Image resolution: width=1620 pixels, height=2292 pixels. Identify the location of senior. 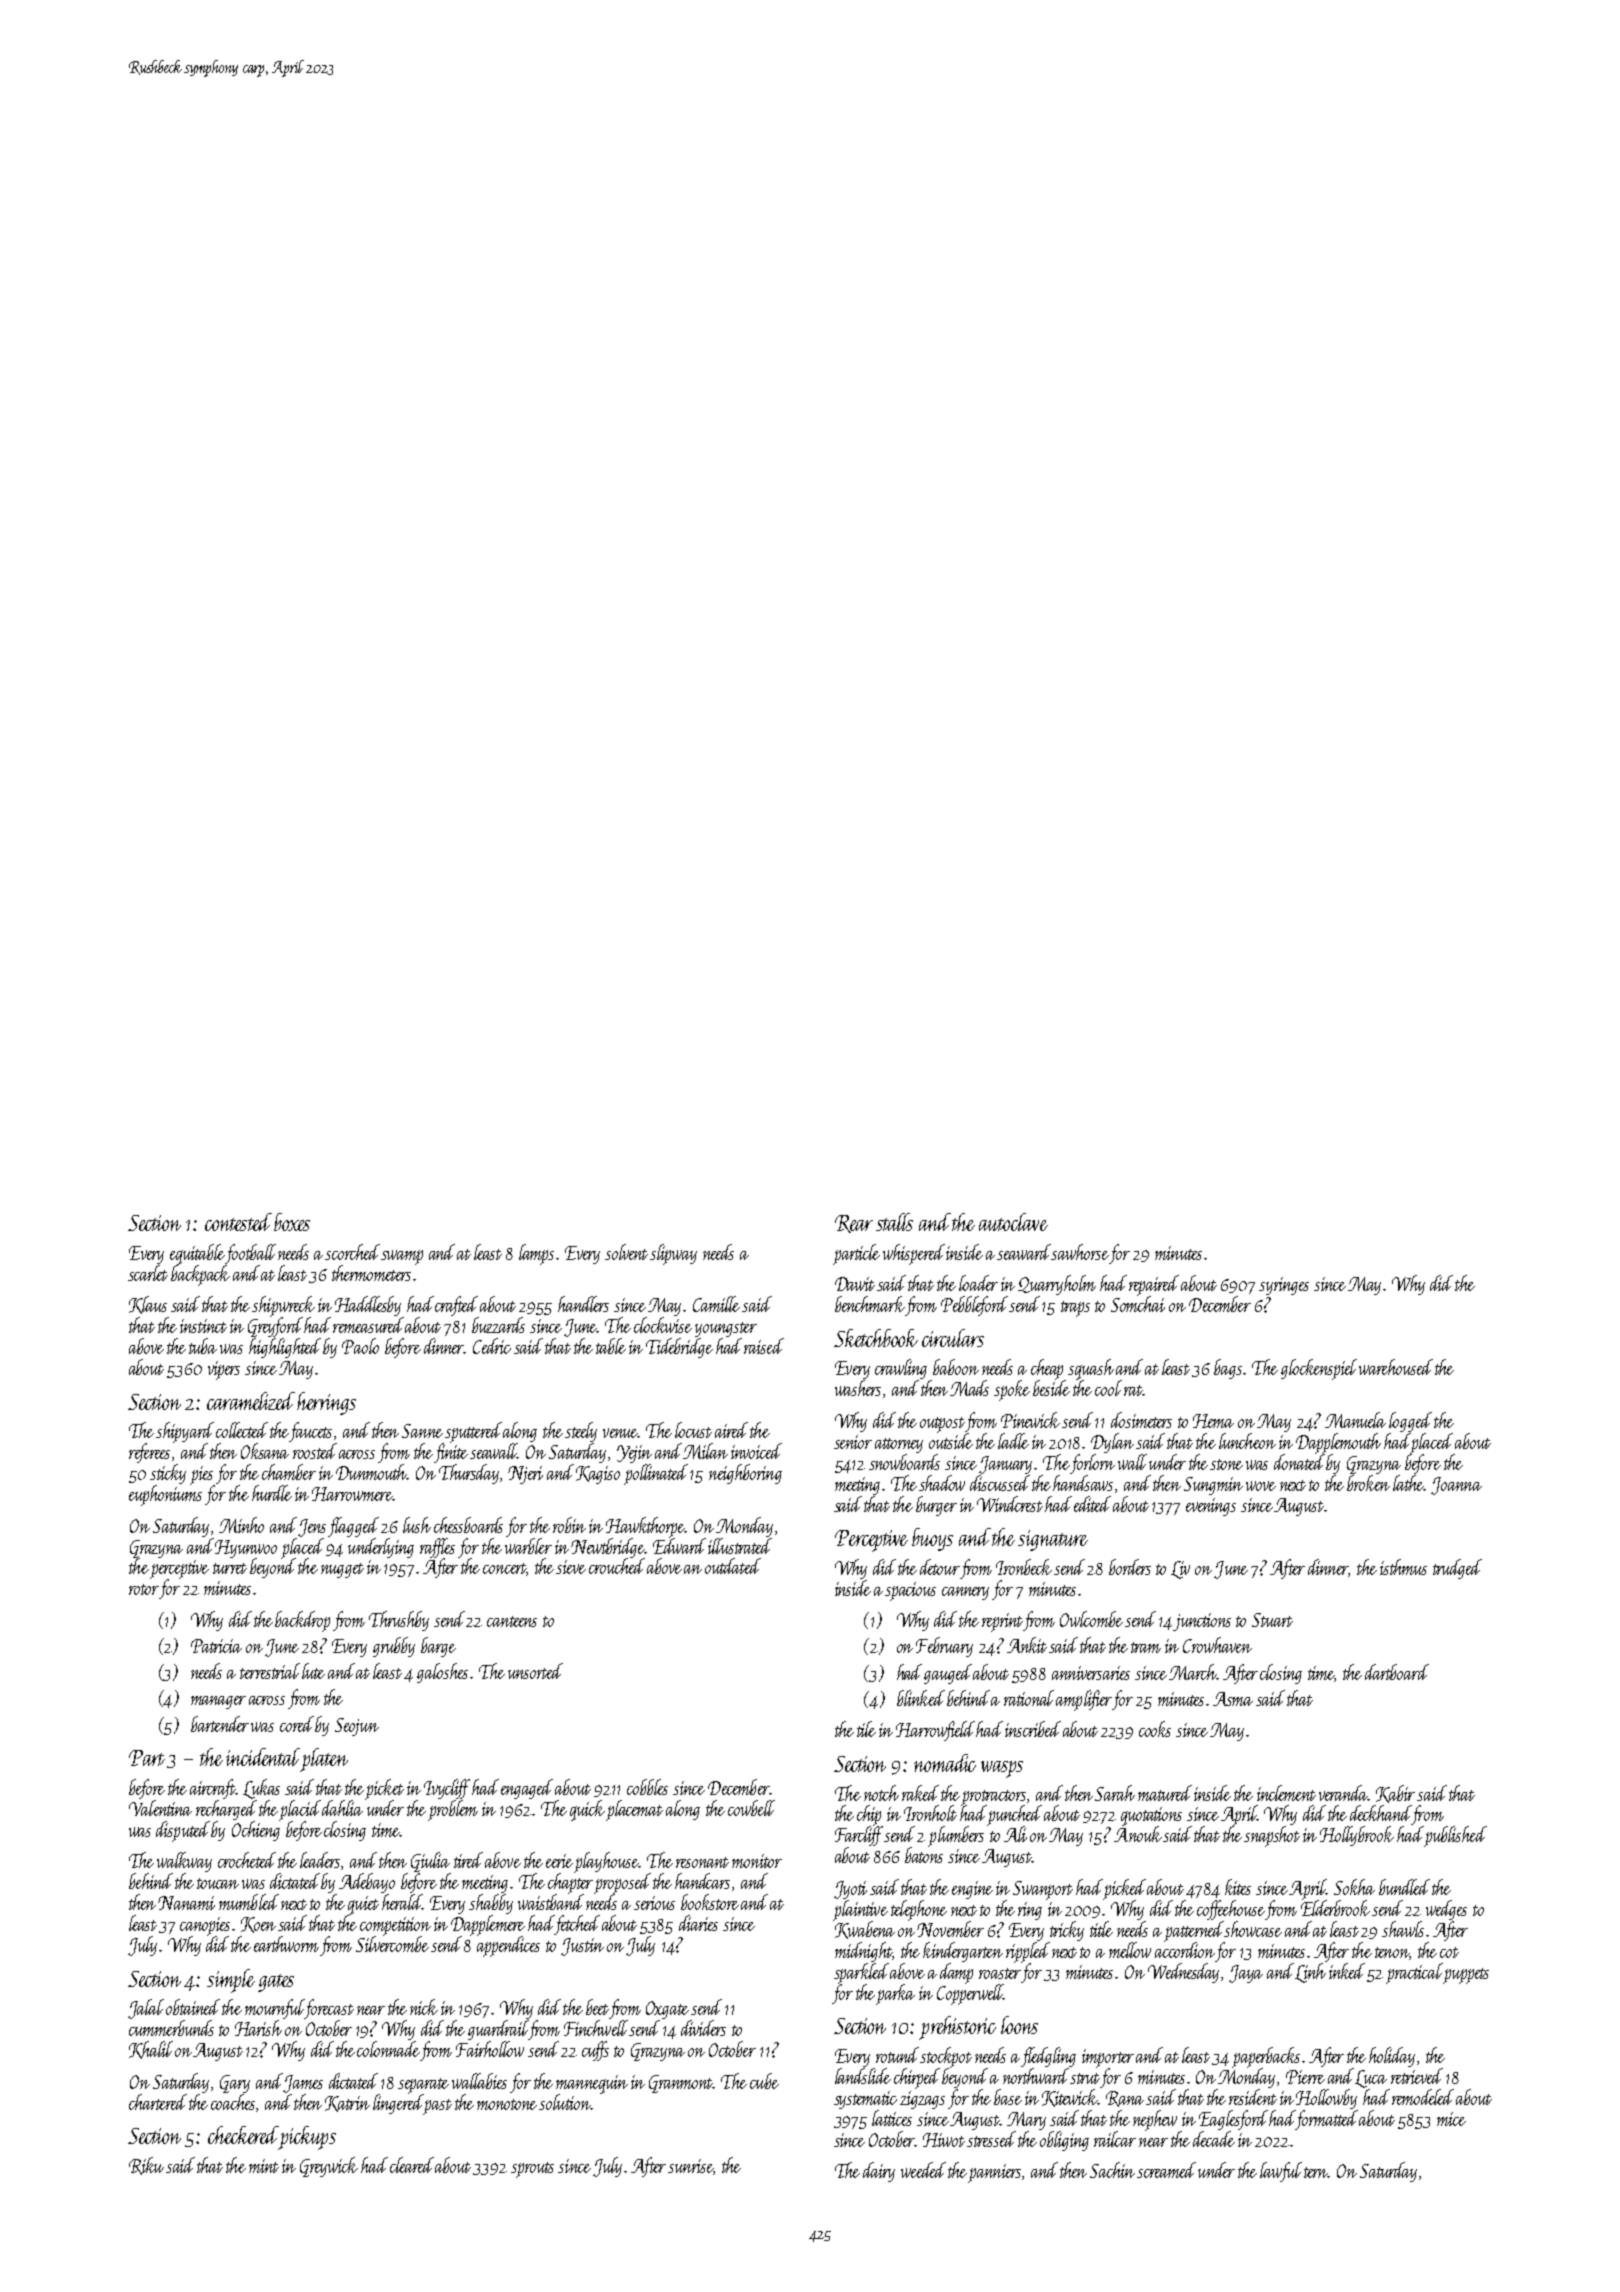
(853, 1442).
